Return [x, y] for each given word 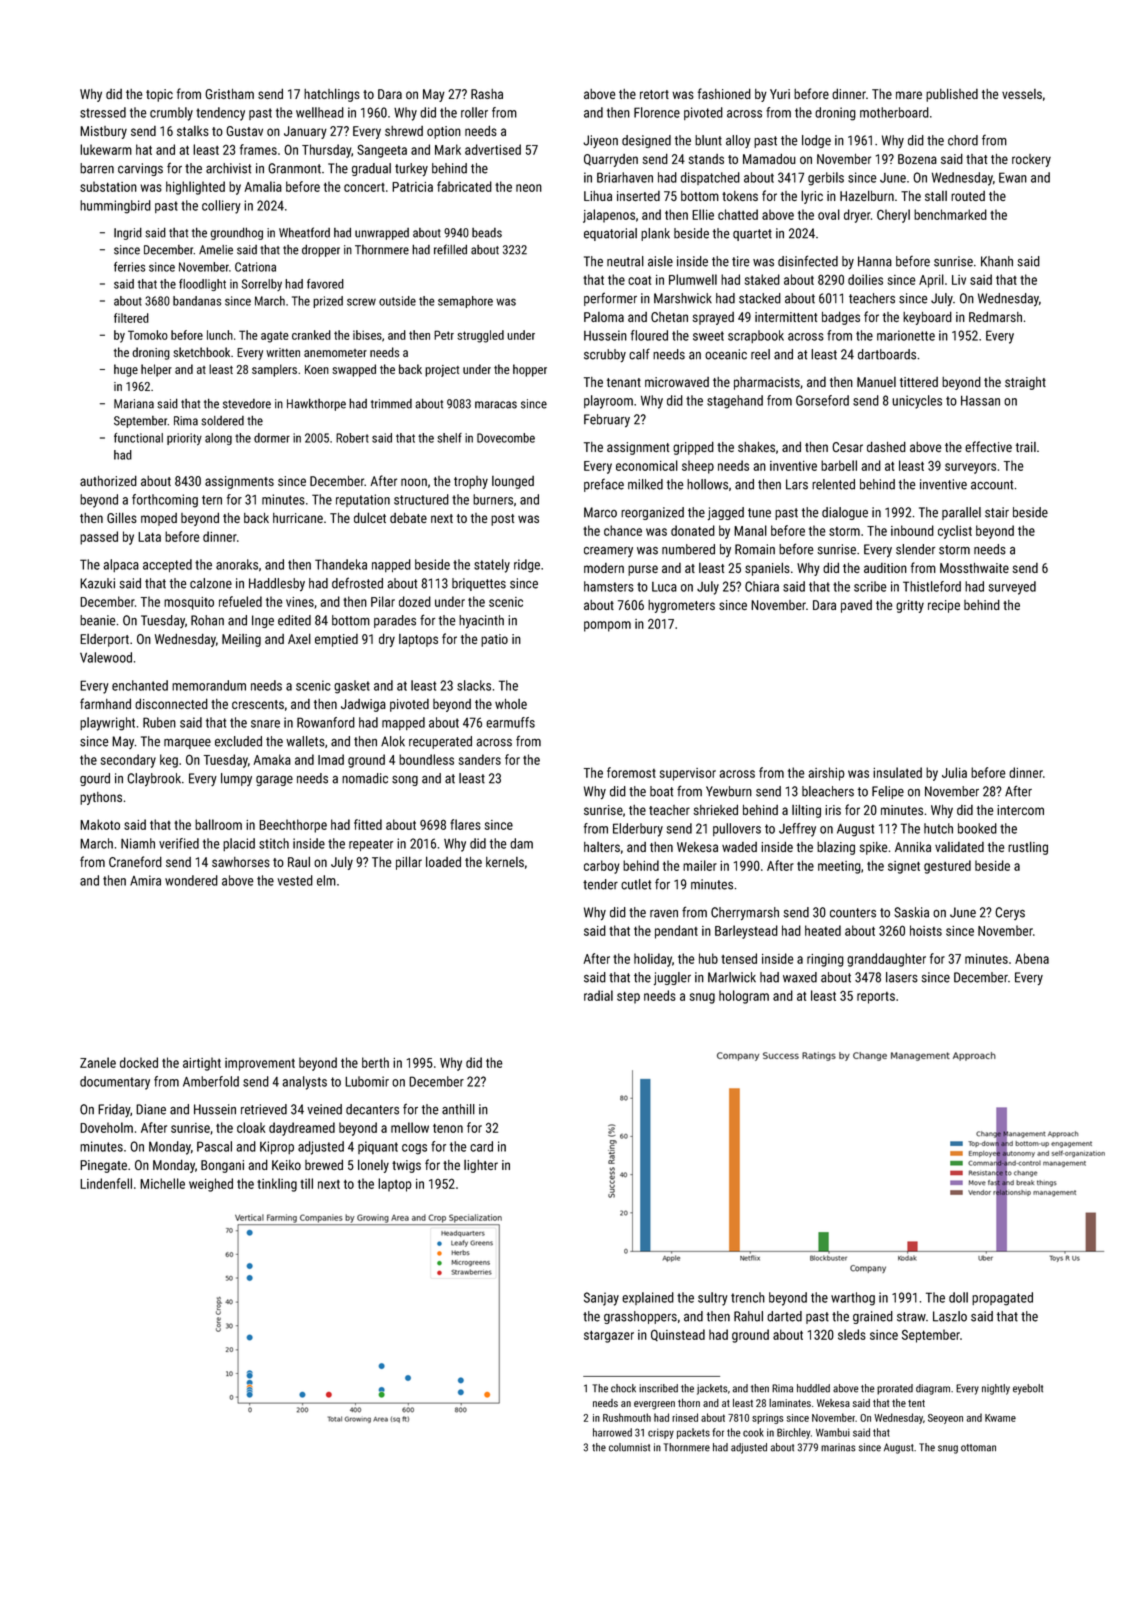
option [444, 132]
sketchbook [201, 352]
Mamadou [769, 158]
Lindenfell [106, 1183]
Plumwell [693, 279]
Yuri [780, 94]
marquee [187, 743]
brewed [324, 1164]
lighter [481, 1166]
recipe [944, 606]
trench [748, 1297]
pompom [607, 626]
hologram [744, 997]
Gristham [229, 94]
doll [958, 1297]
